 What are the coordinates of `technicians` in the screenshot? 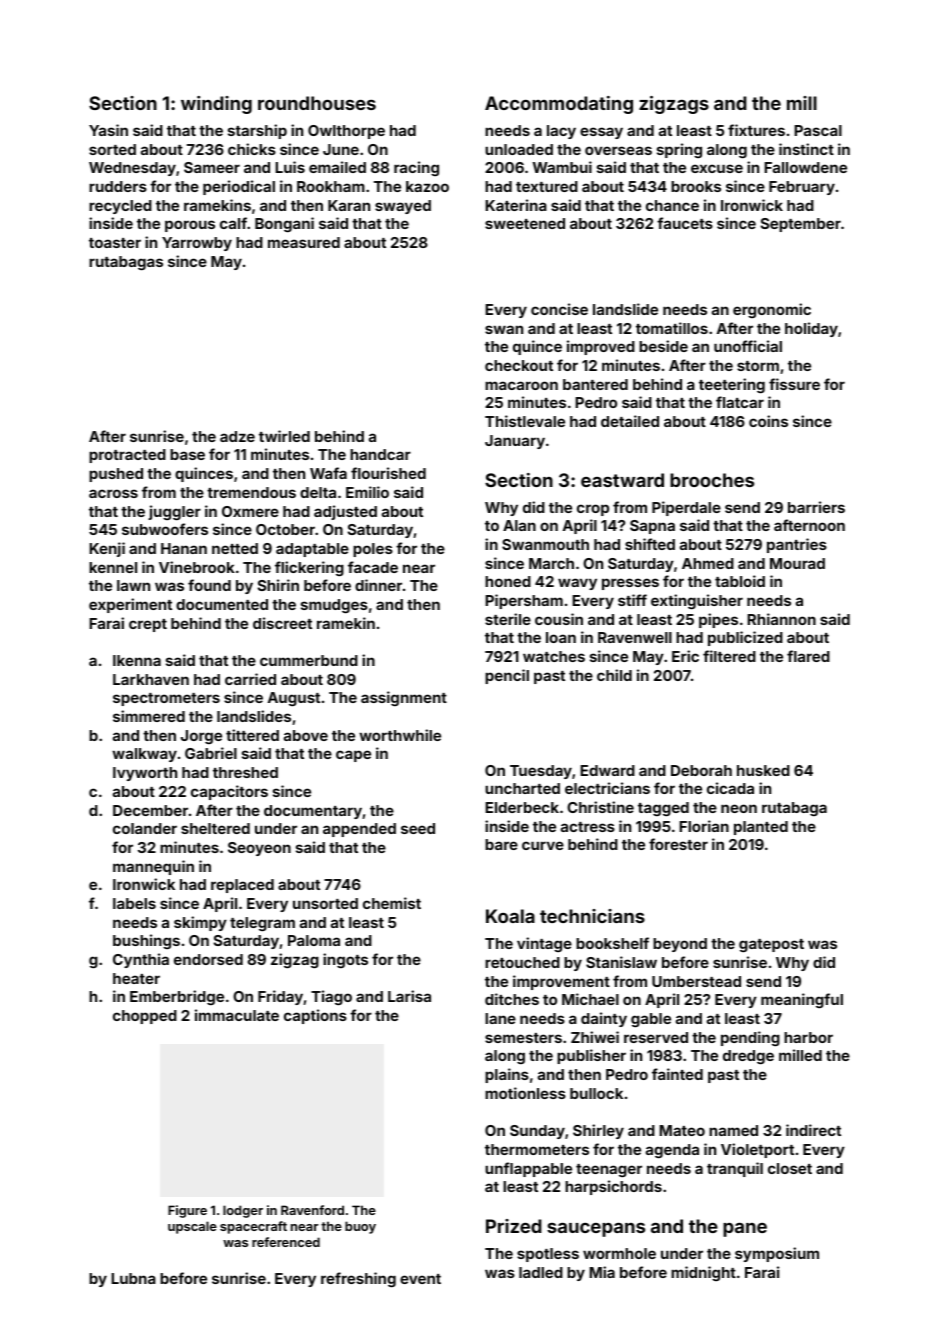 It's located at (592, 916).
